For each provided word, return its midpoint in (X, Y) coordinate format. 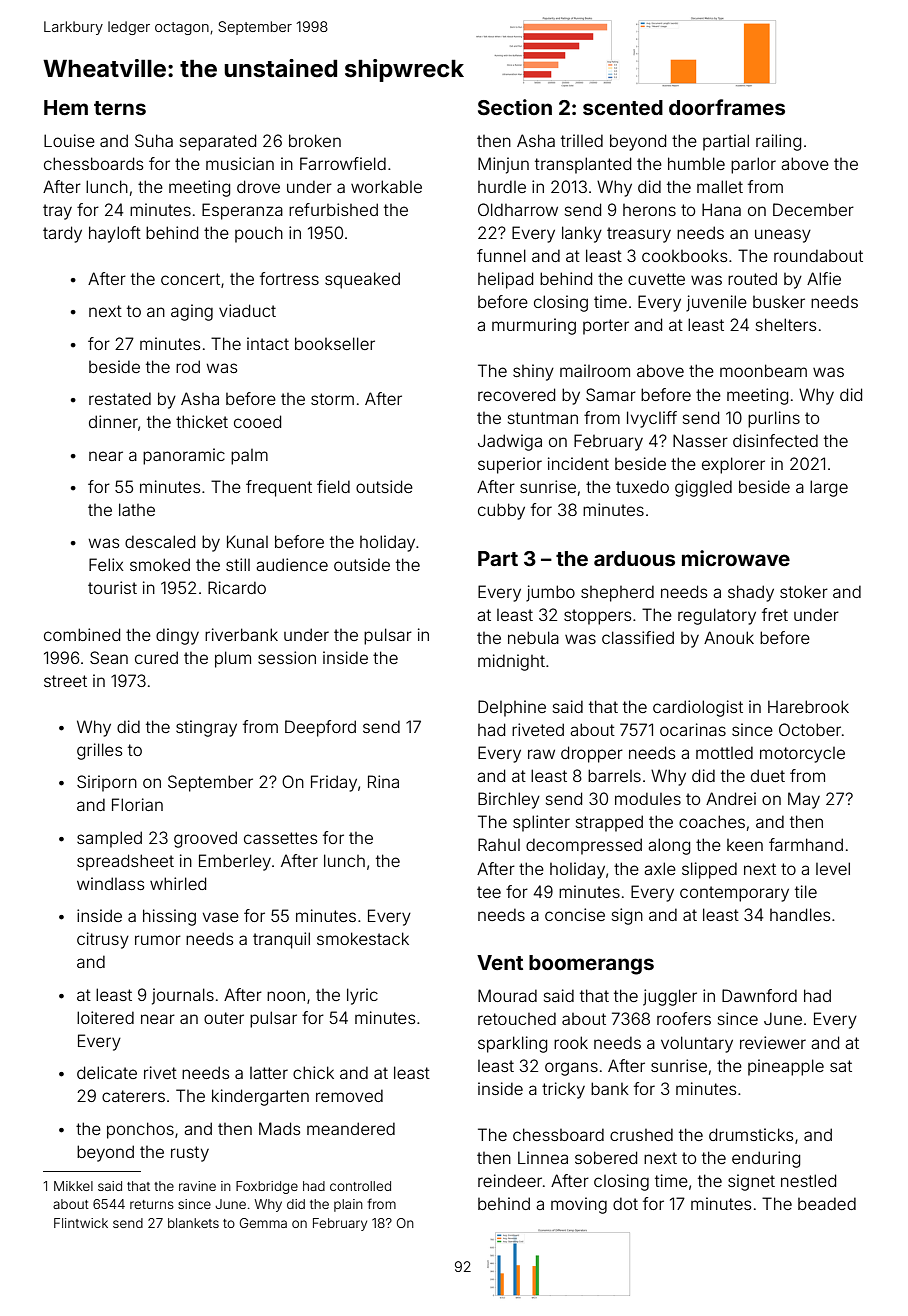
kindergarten (260, 1097)
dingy (177, 636)
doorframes (727, 107)
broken (315, 140)
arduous (634, 558)
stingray (206, 728)
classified (638, 637)
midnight (511, 662)
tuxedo (642, 486)
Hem (66, 107)
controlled (360, 1186)
